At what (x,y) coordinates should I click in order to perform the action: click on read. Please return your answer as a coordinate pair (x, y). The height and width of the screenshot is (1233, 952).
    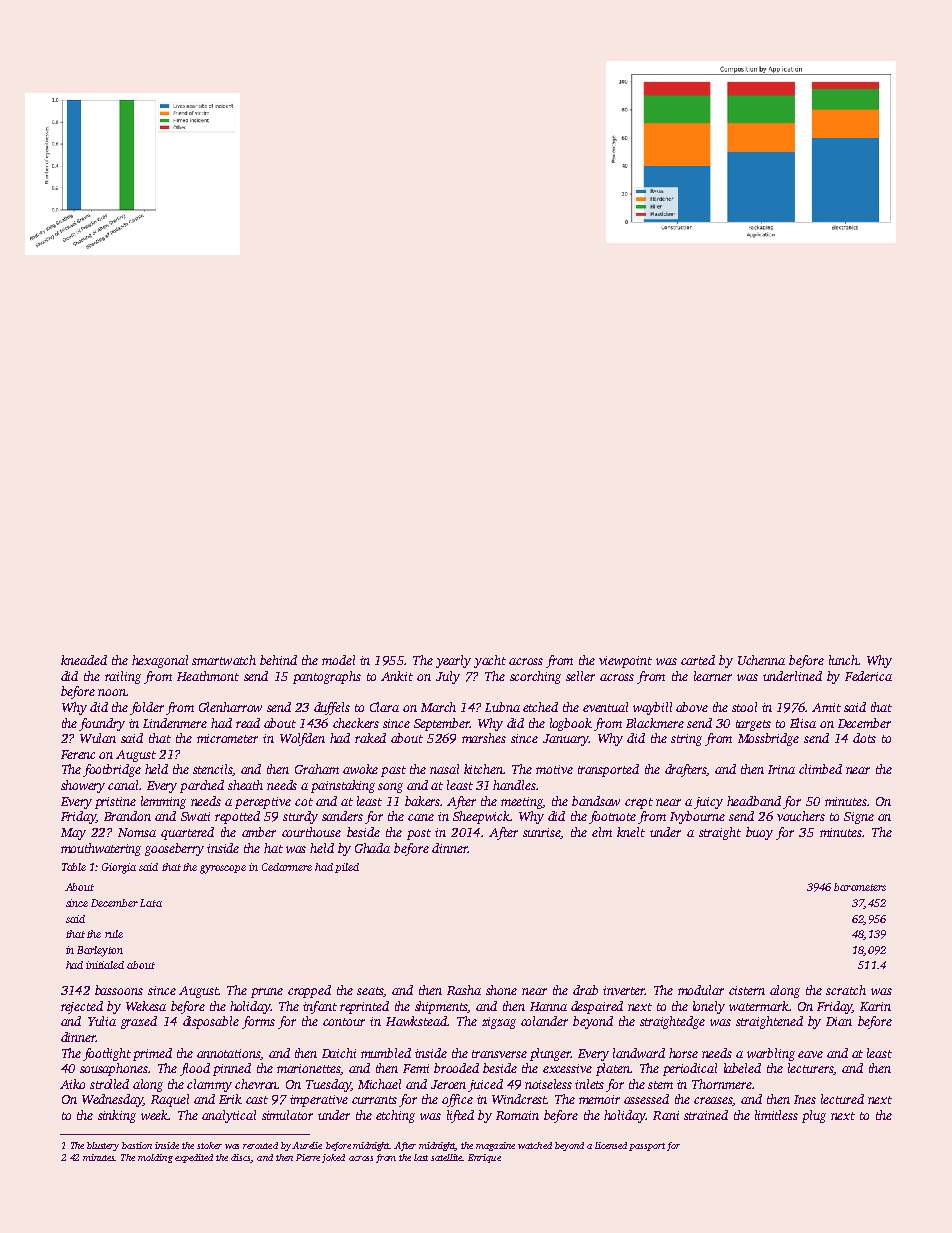
    Looking at the image, I should click on (248, 723).
